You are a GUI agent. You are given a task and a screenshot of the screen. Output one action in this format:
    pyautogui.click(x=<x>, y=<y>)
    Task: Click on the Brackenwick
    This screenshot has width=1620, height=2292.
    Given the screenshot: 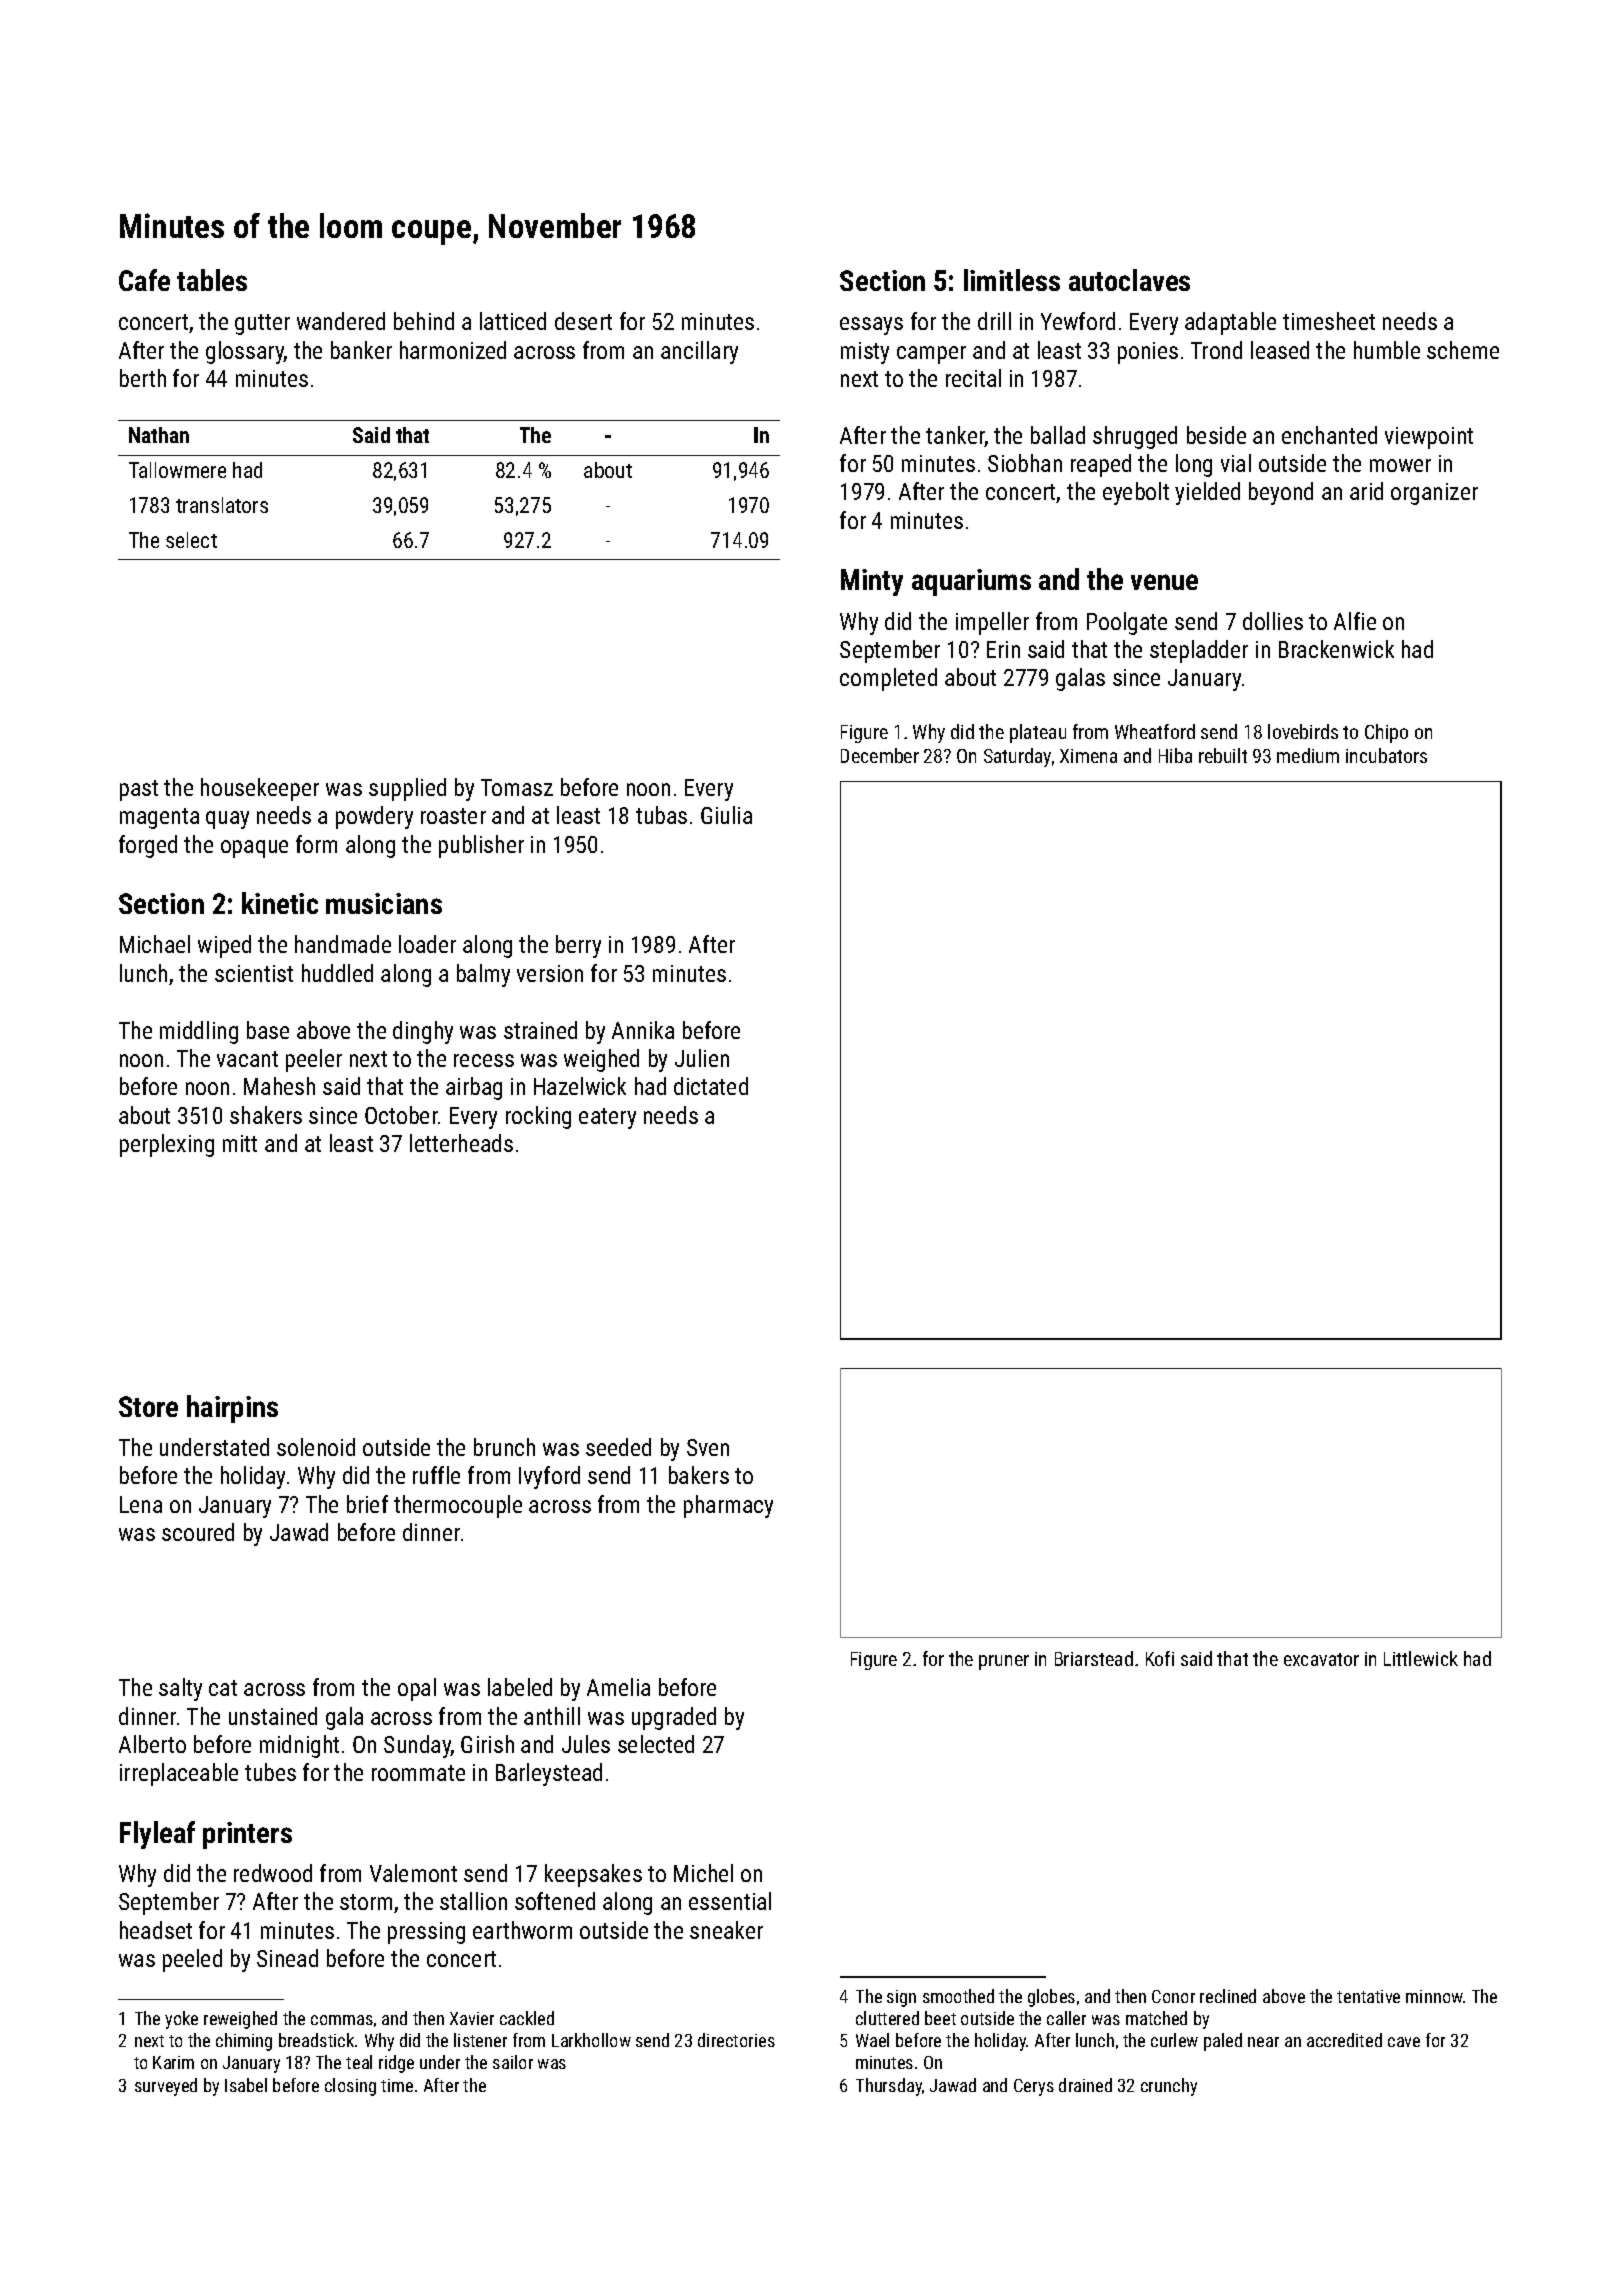 What is the action you would take?
    pyautogui.click(x=1336, y=649)
